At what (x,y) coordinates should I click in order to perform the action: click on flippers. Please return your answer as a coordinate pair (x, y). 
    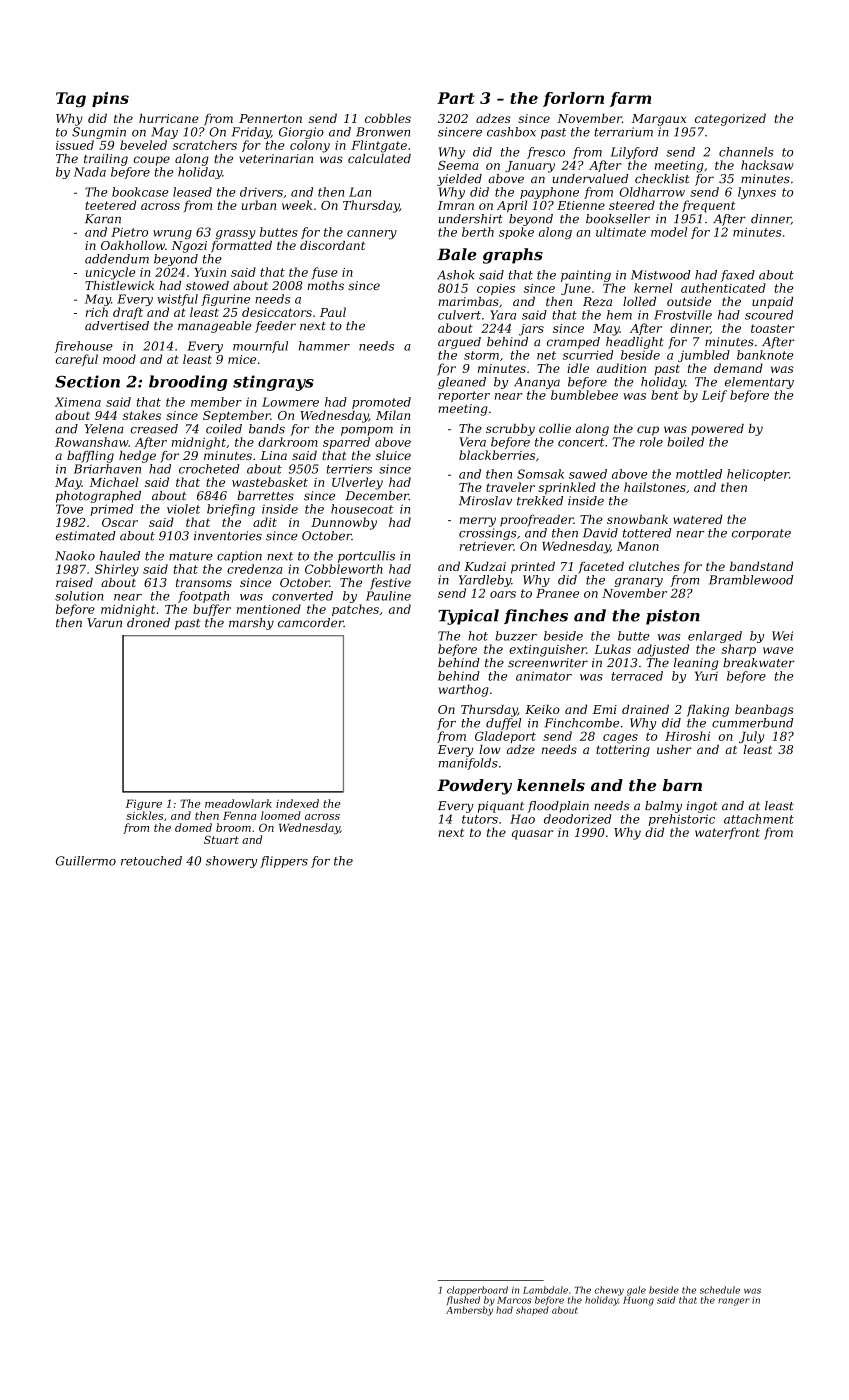
    Looking at the image, I should click on (284, 862).
